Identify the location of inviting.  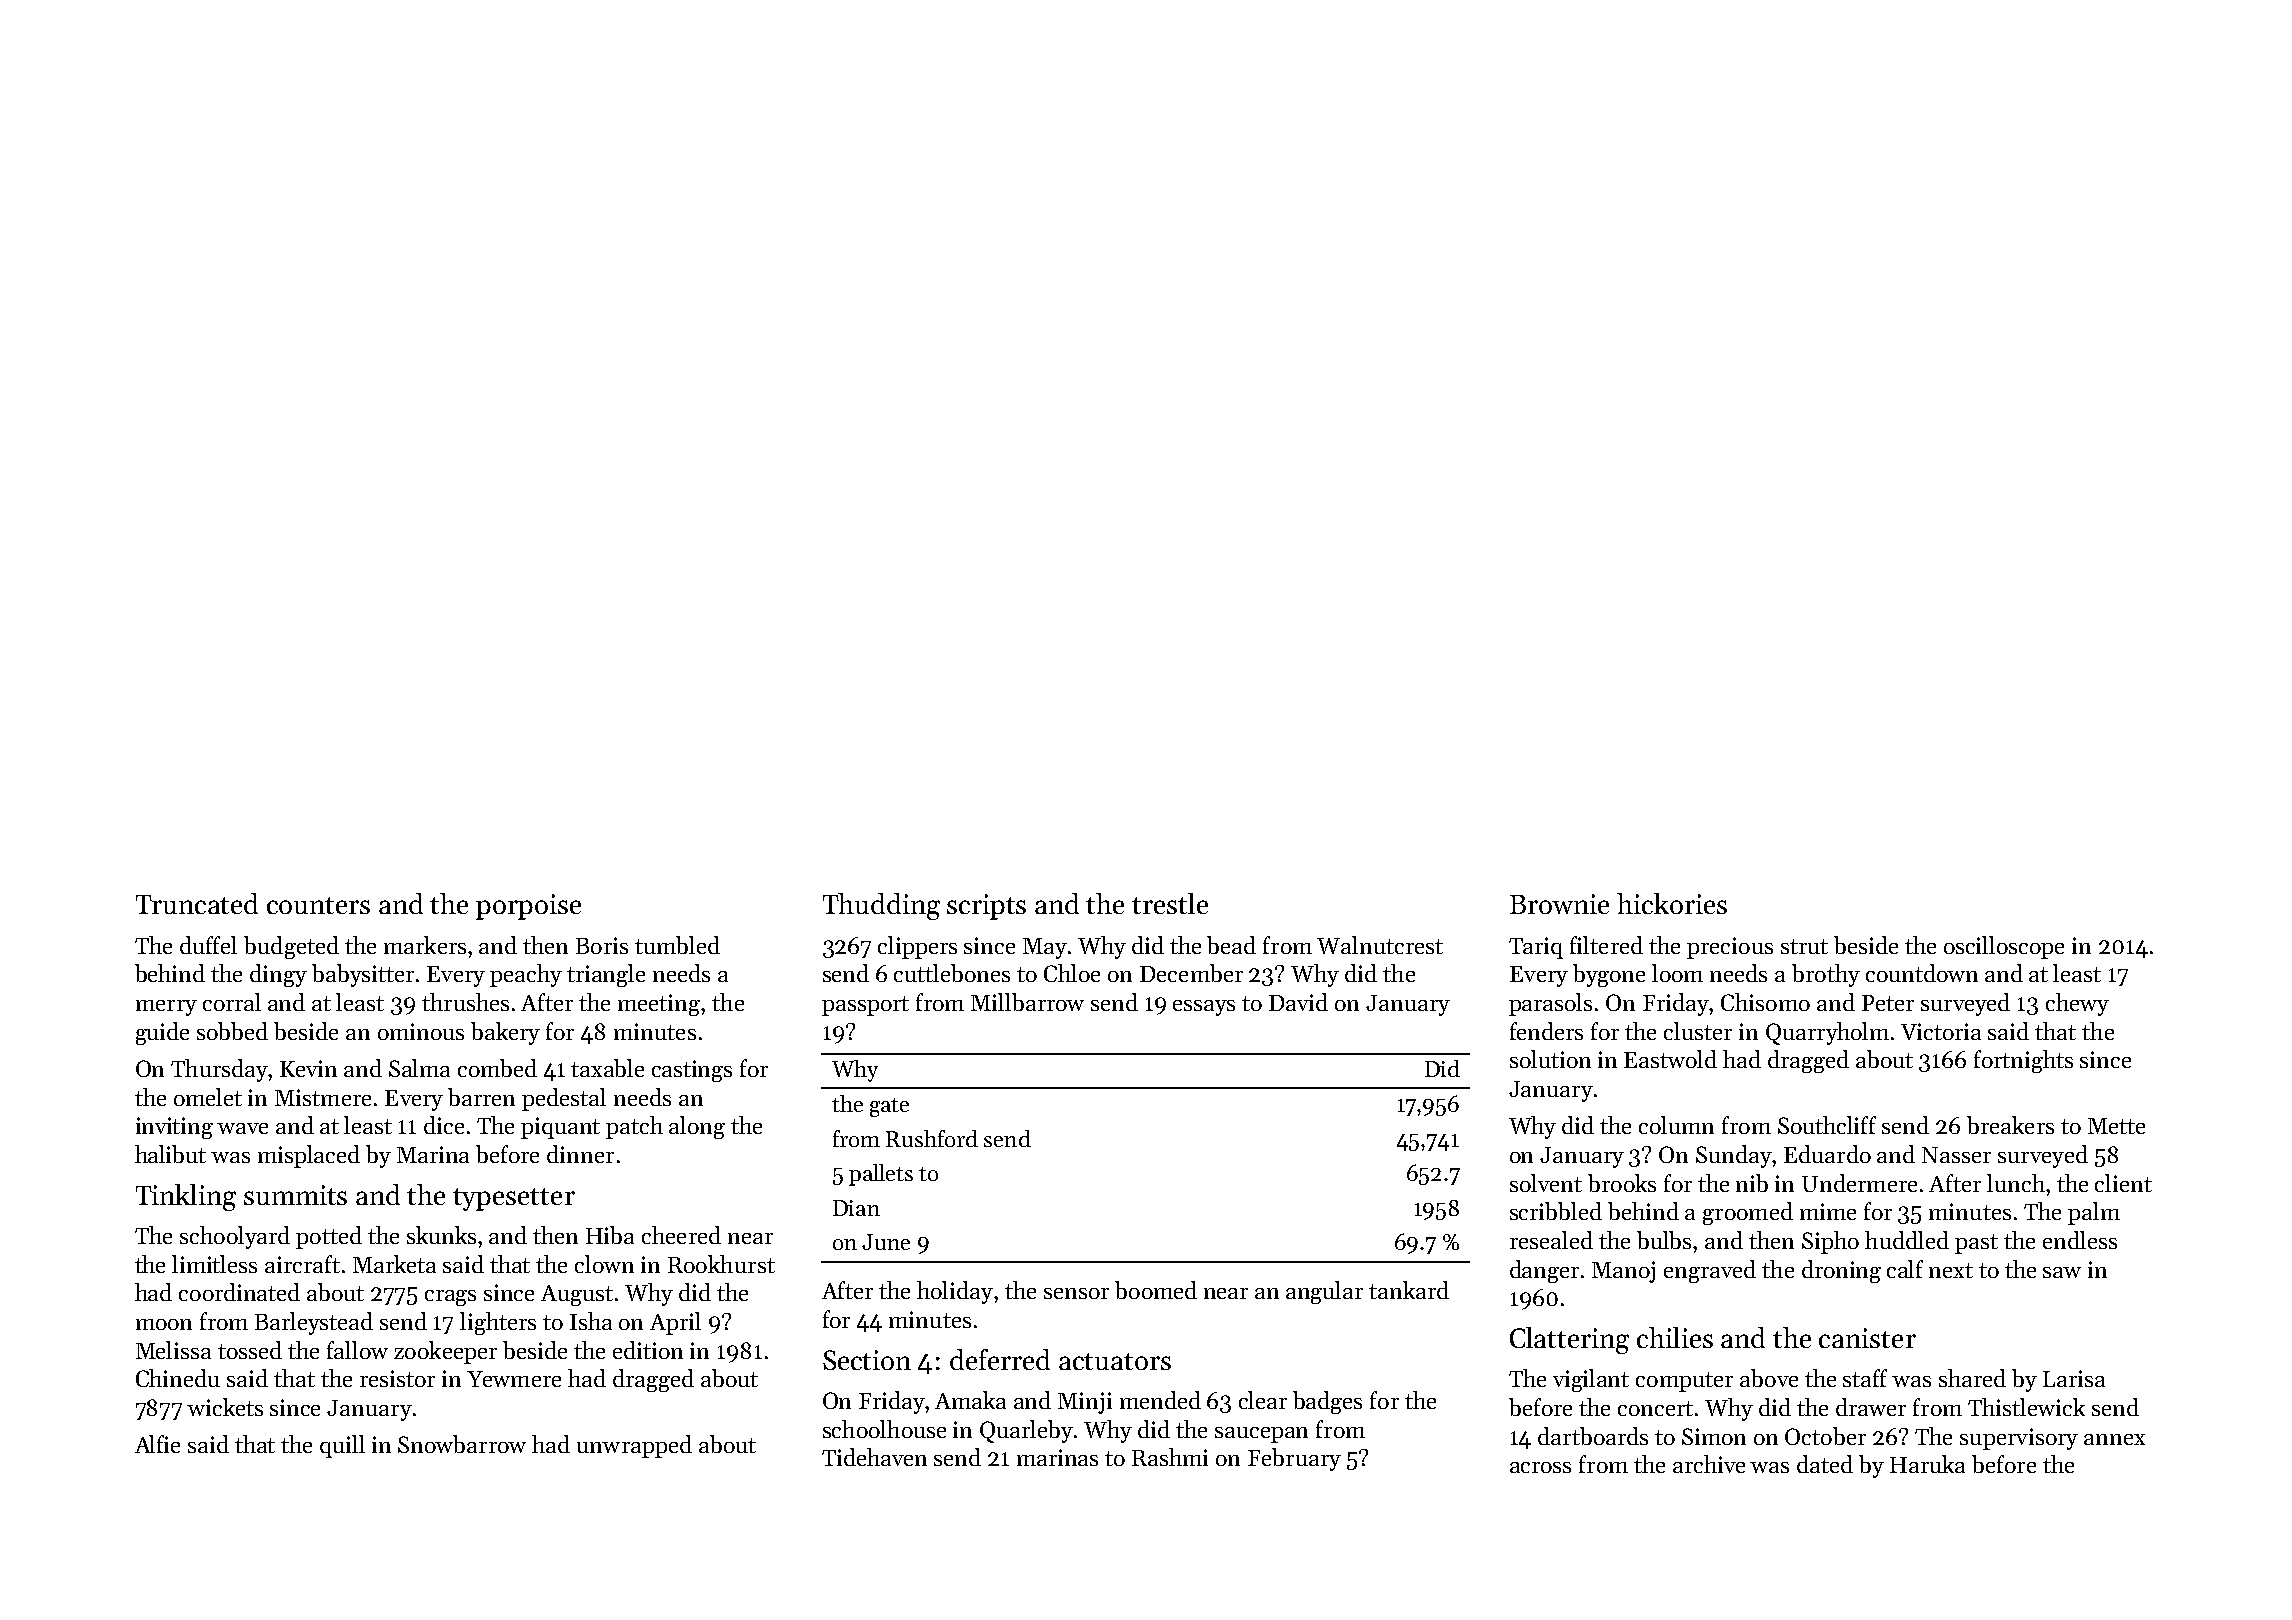
(174, 1128).
